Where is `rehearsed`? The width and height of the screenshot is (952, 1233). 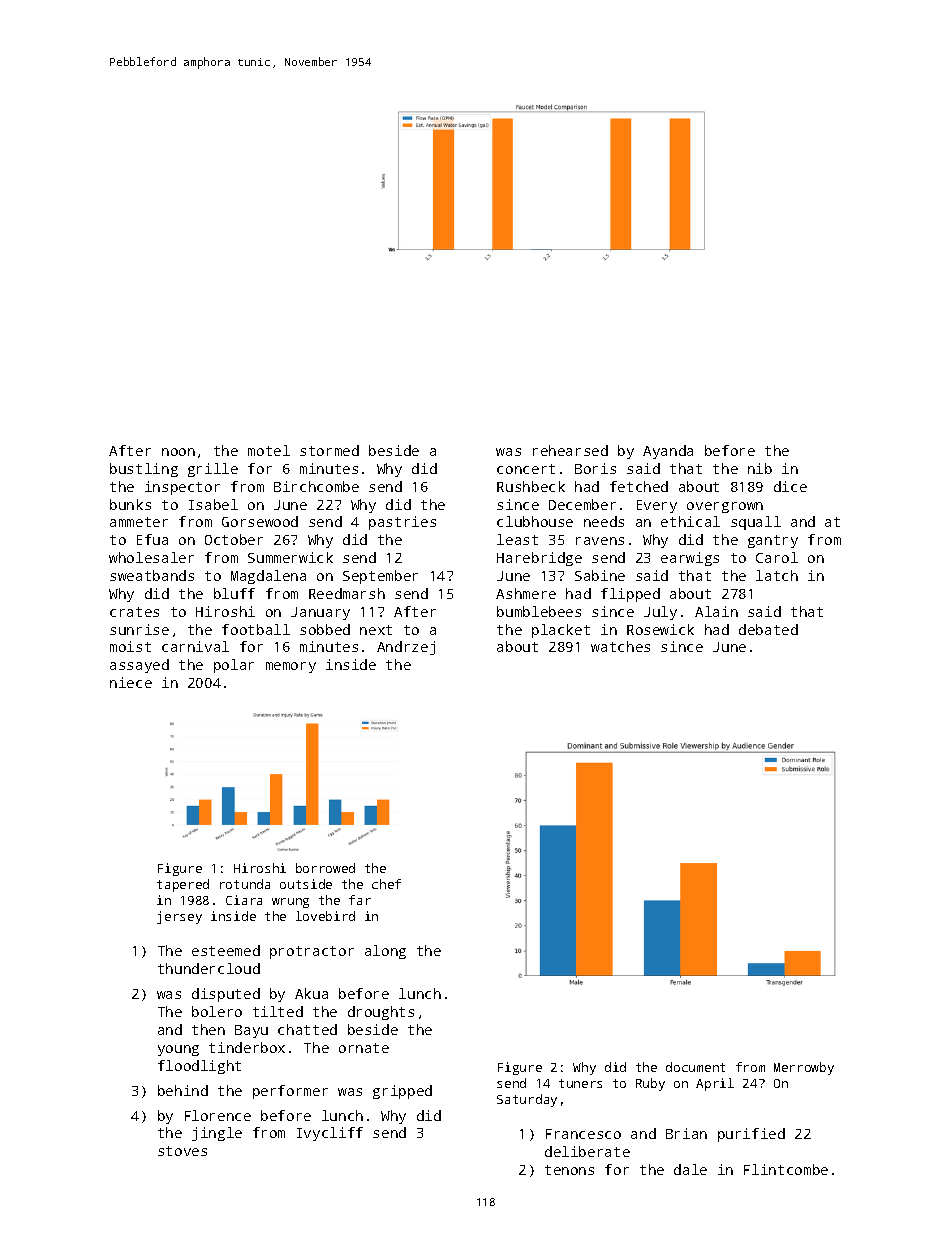
rehearsed is located at coordinates (570, 450).
